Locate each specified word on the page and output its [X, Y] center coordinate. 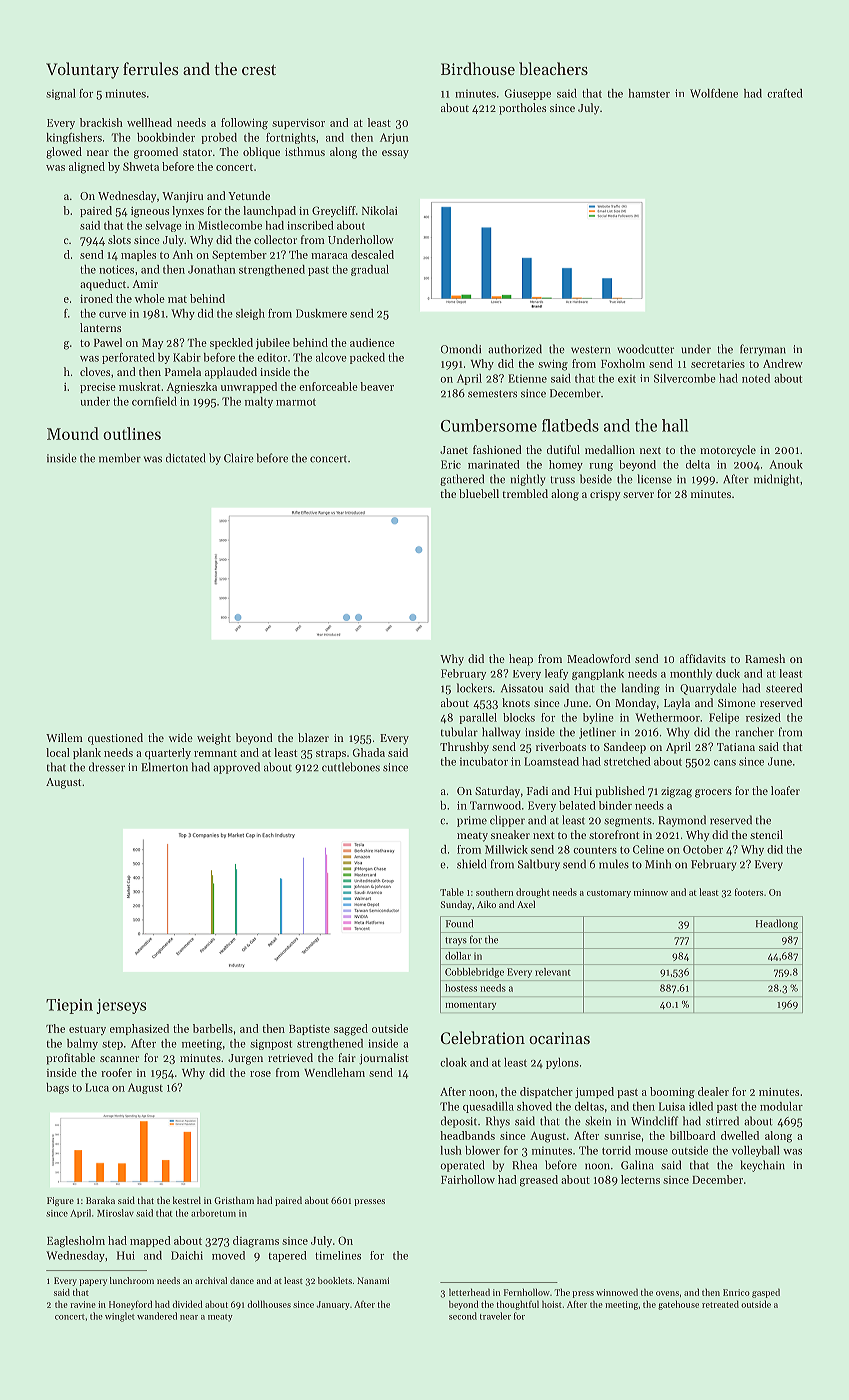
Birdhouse [478, 68]
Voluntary [82, 70]
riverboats [561, 746]
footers [749, 892]
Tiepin [69, 1006]
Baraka [100, 1200]
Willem [64, 737]
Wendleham [334, 1072]
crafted [785, 93]
